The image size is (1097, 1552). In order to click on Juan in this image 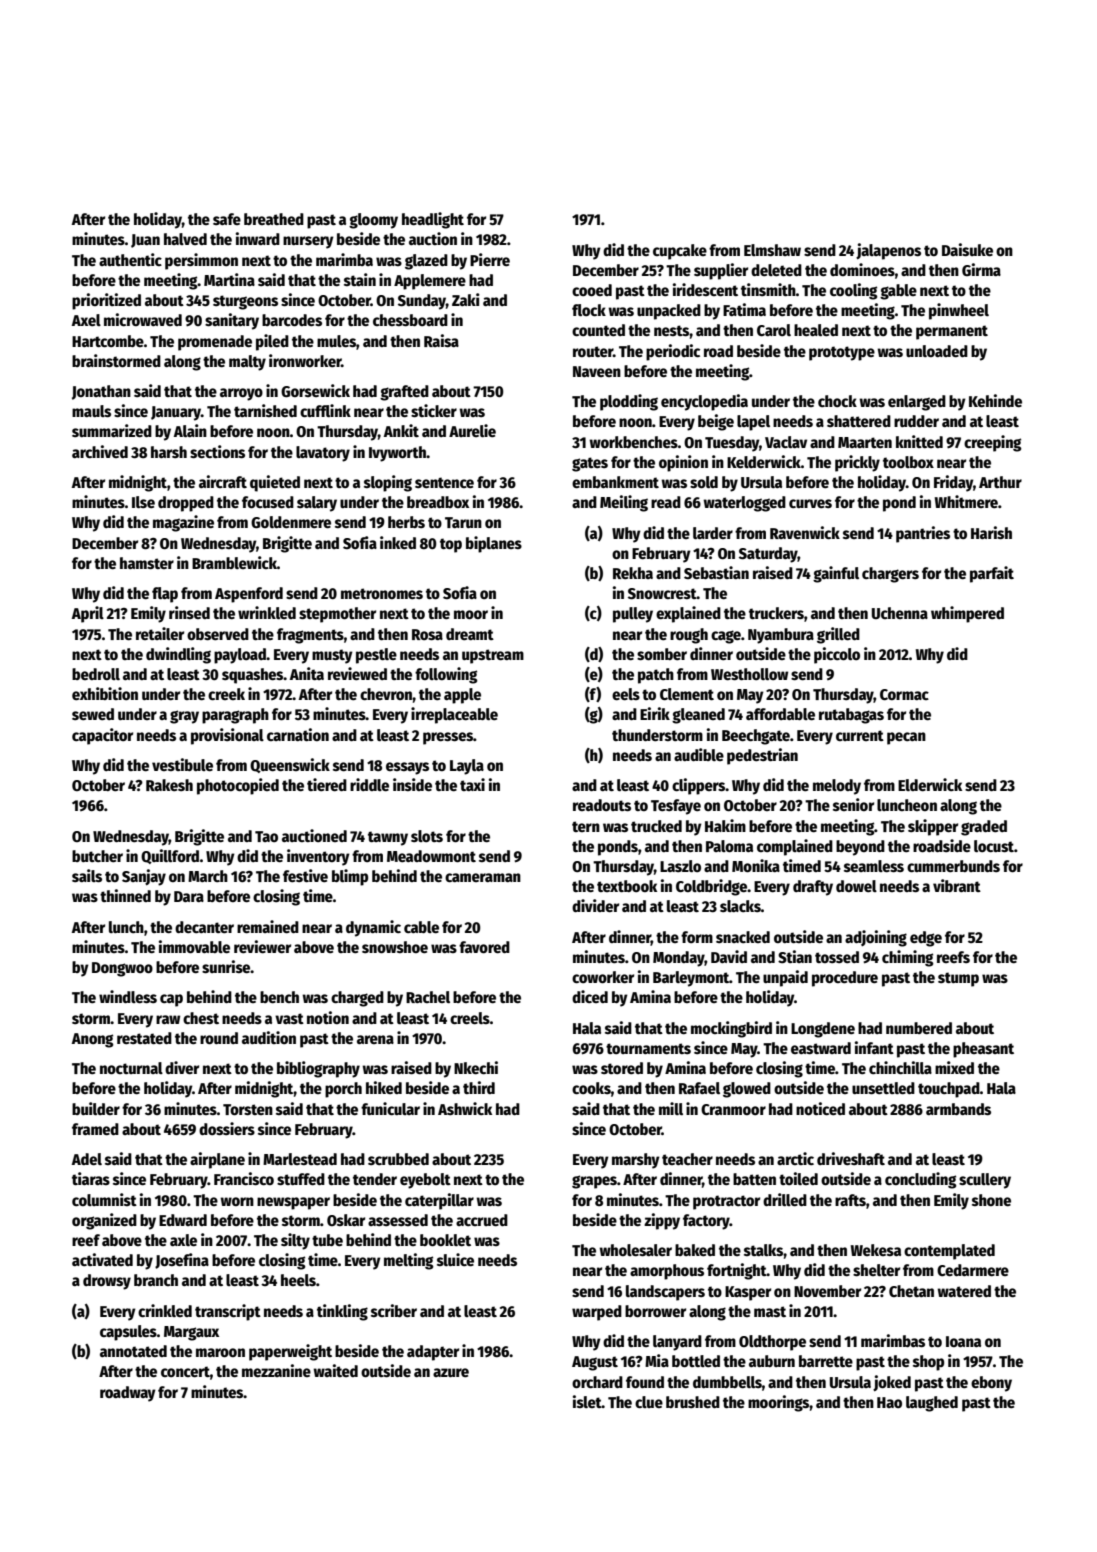, I will do `click(145, 241)`.
